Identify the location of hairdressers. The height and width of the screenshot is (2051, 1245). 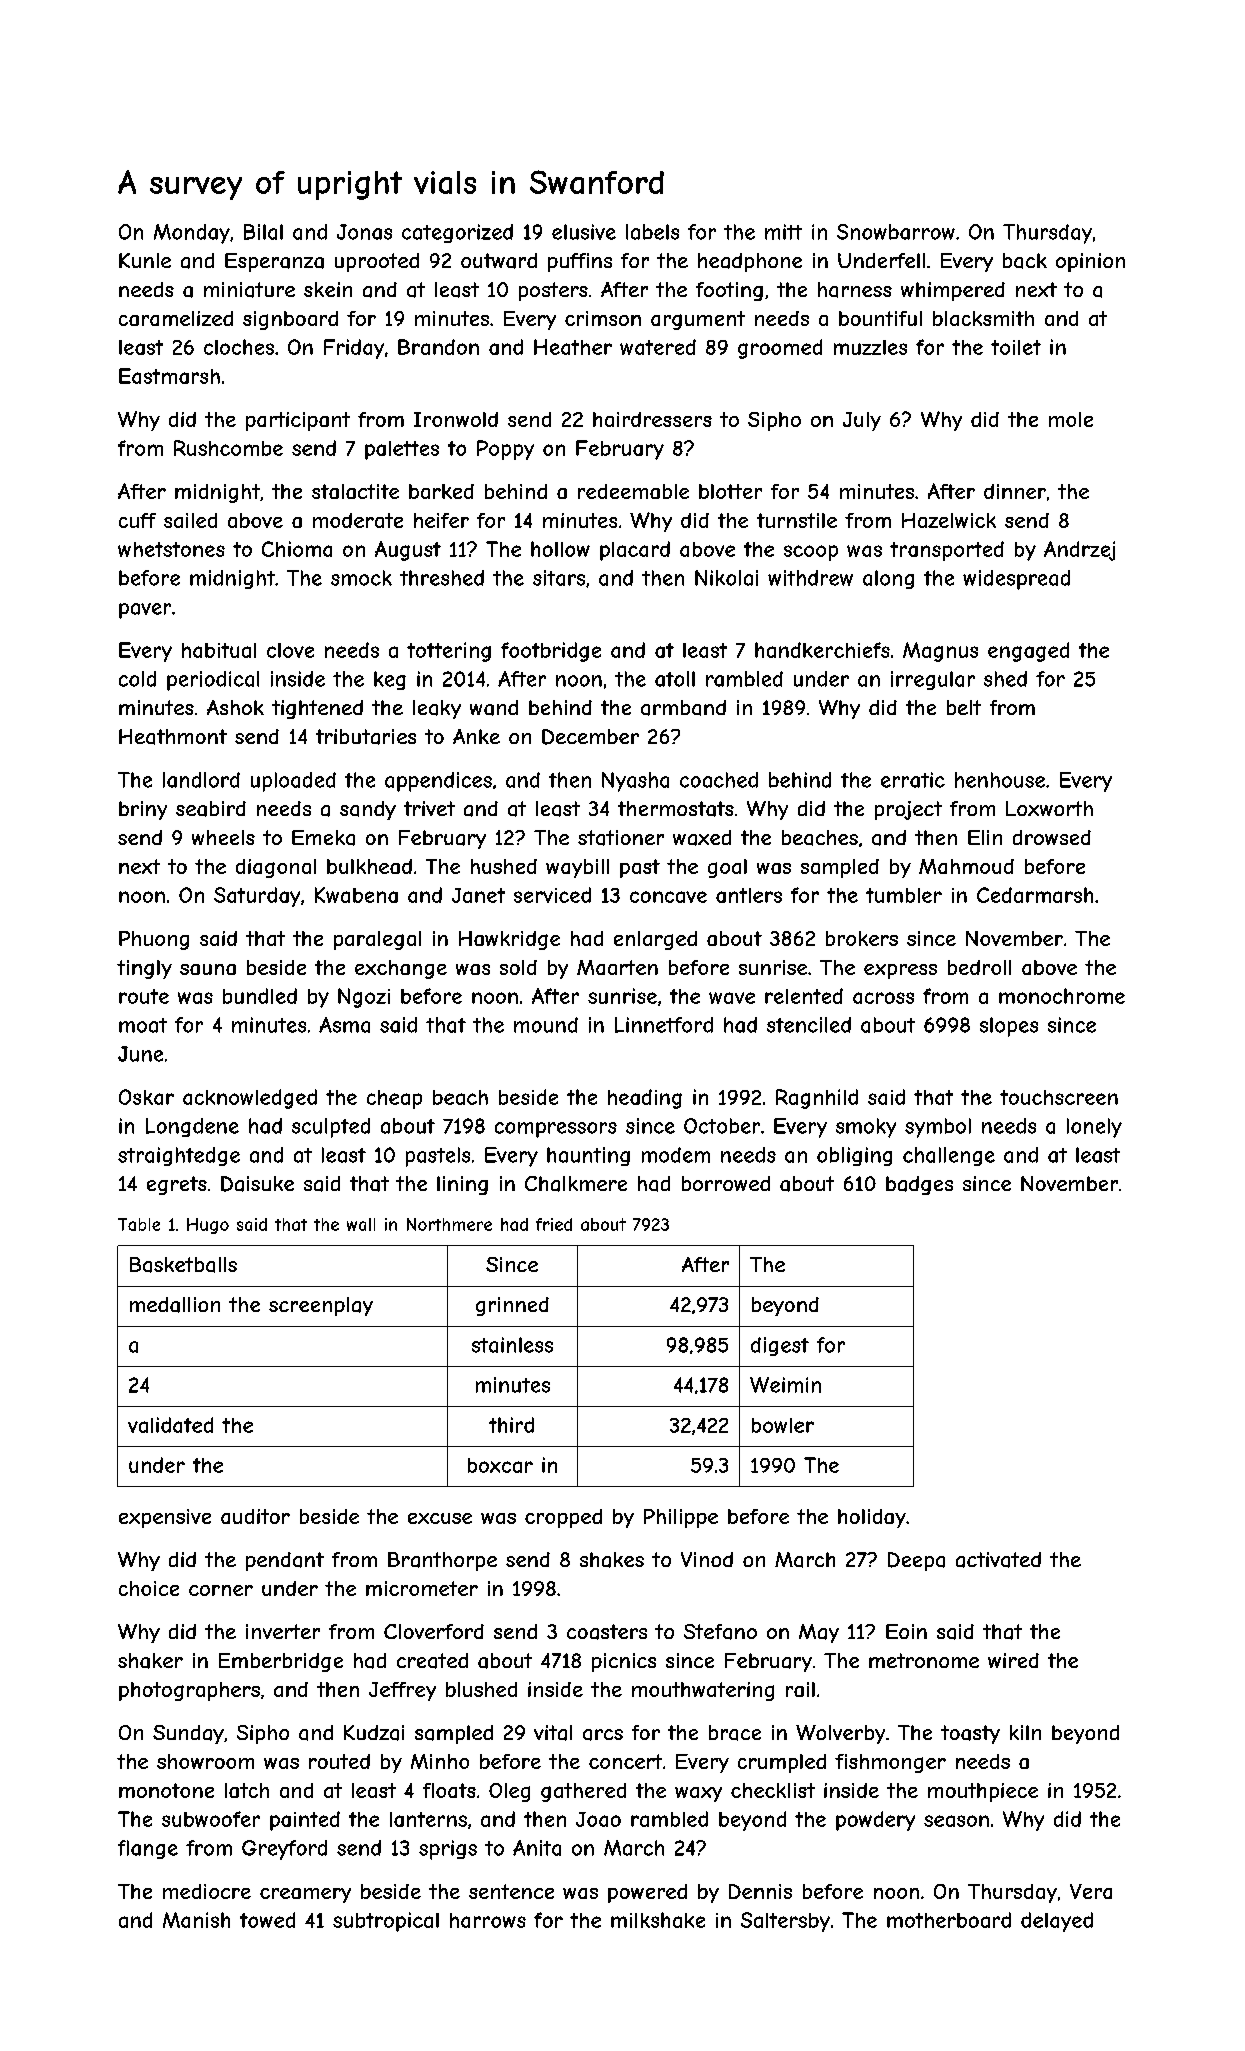
(652, 419).
